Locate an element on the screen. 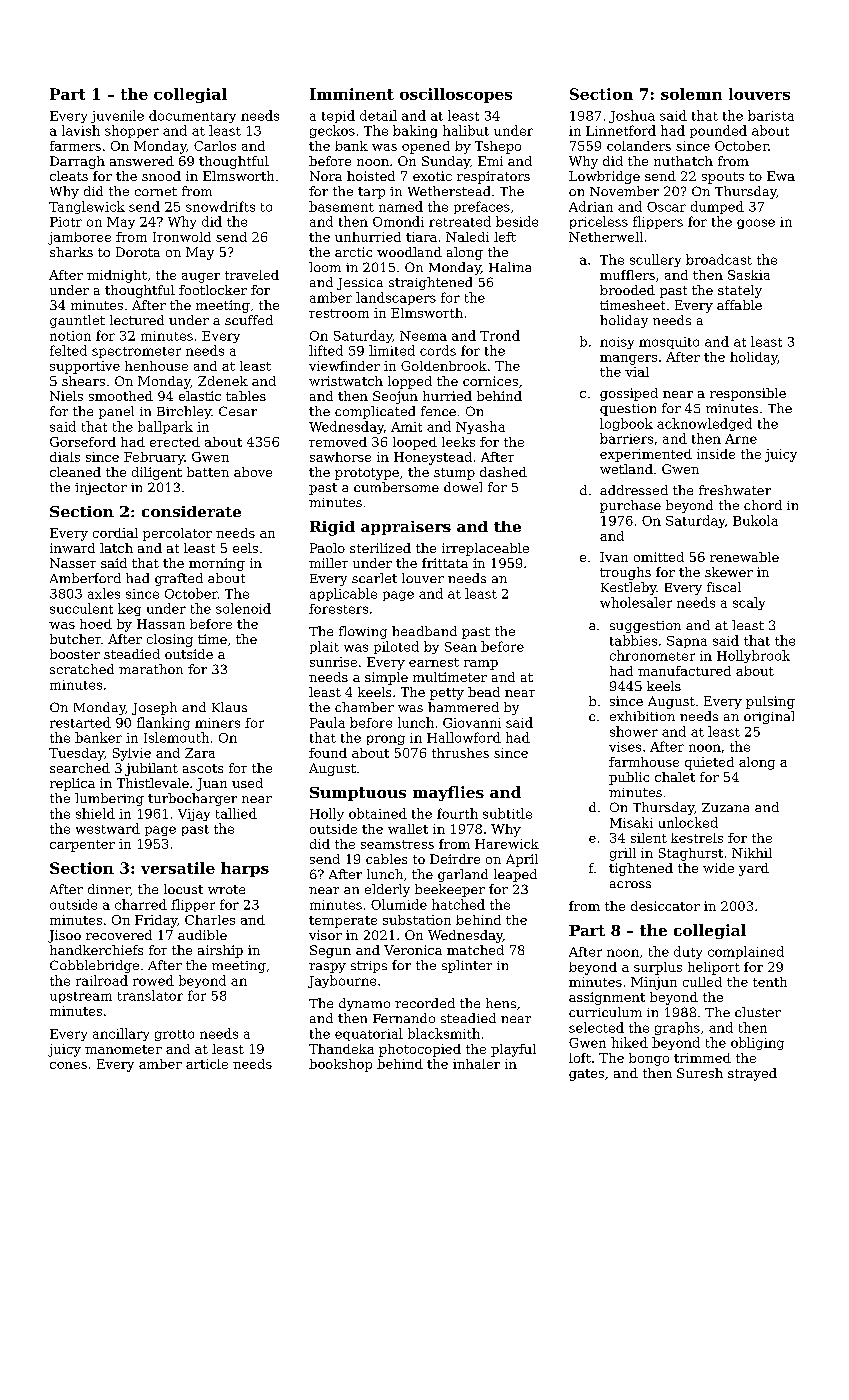  solemn is located at coordinates (691, 94).
